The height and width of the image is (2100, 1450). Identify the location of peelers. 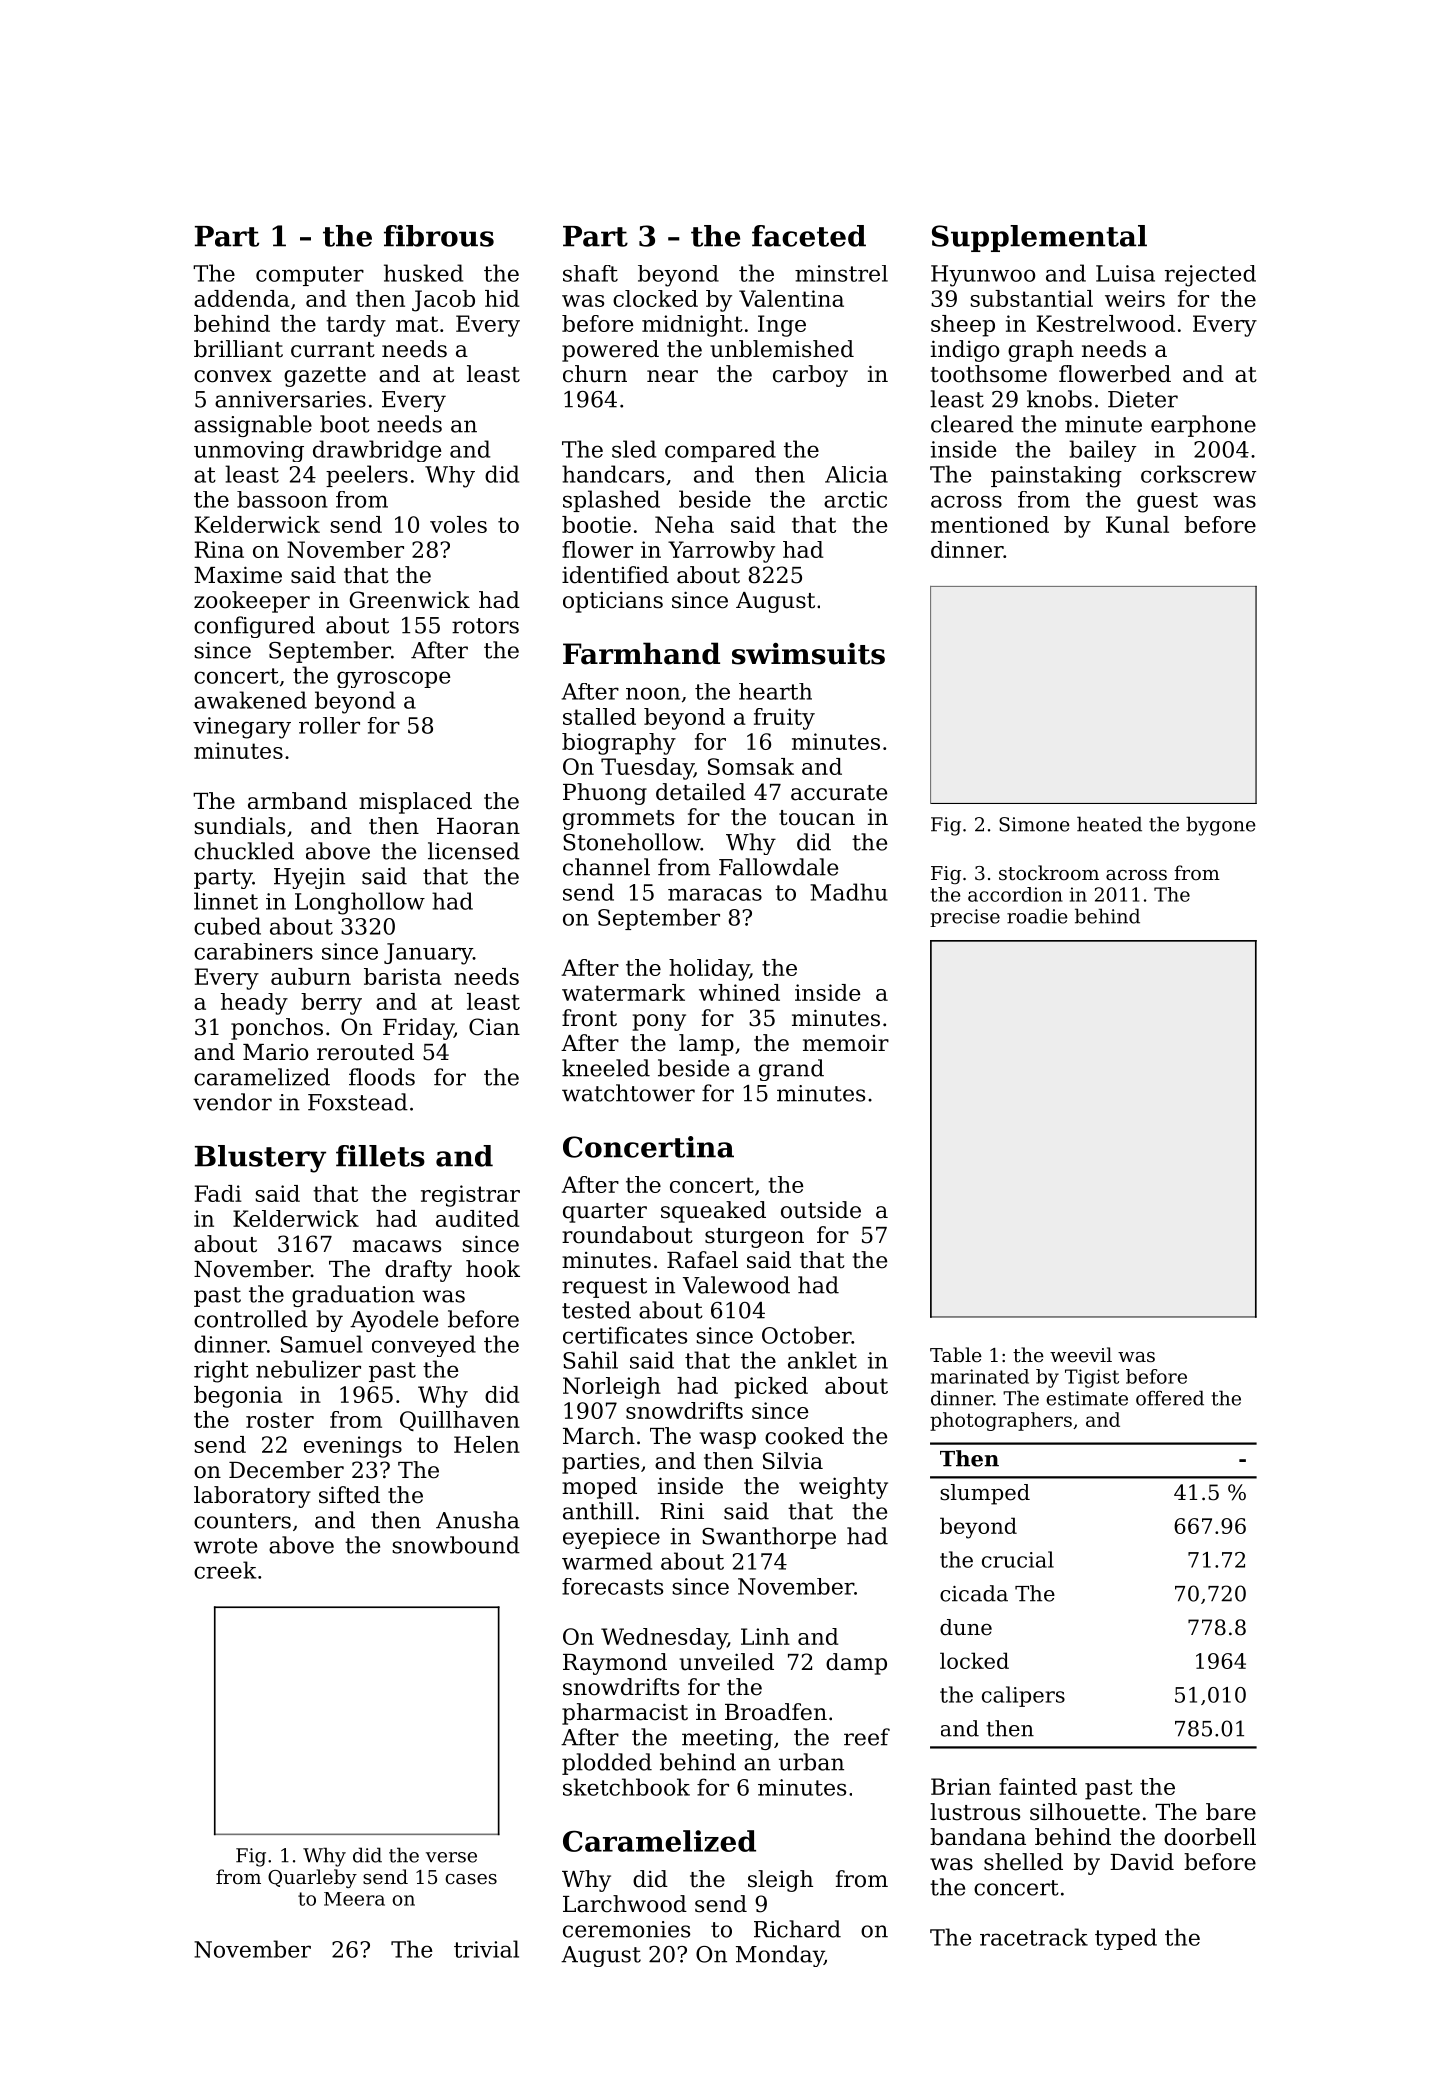
(367, 476).
